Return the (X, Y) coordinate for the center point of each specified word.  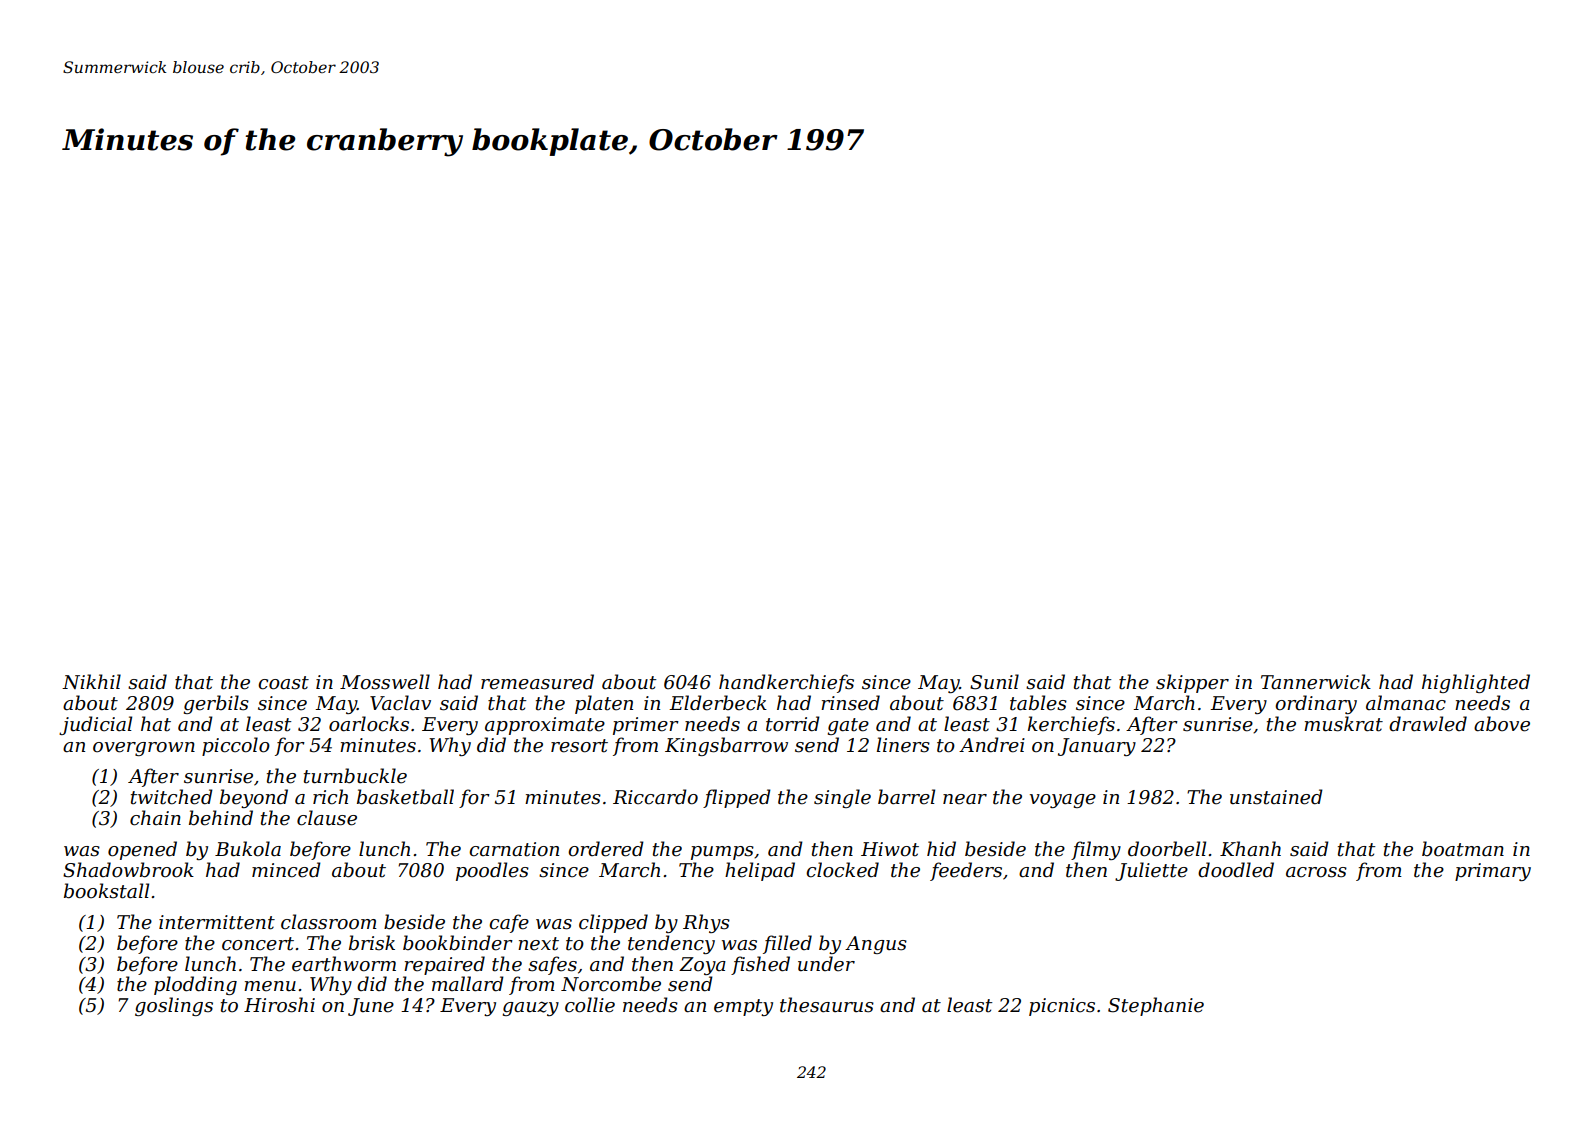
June (371, 1007)
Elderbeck (718, 703)
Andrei (992, 745)
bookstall (106, 891)
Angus (876, 945)
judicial (95, 725)
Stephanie (1156, 1006)
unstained (1276, 797)
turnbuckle (355, 776)
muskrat (1343, 724)
